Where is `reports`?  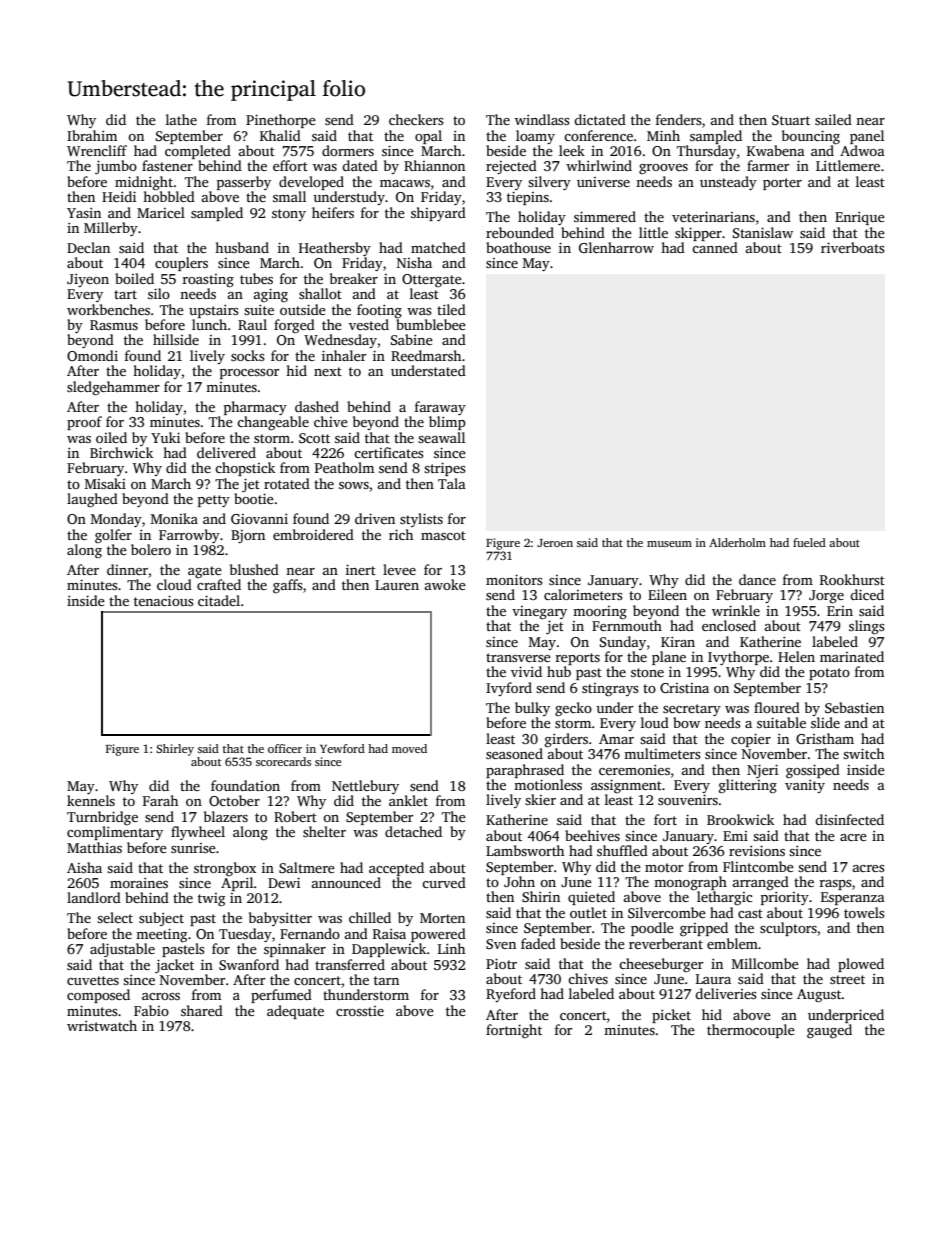 reports is located at coordinates (578, 659).
